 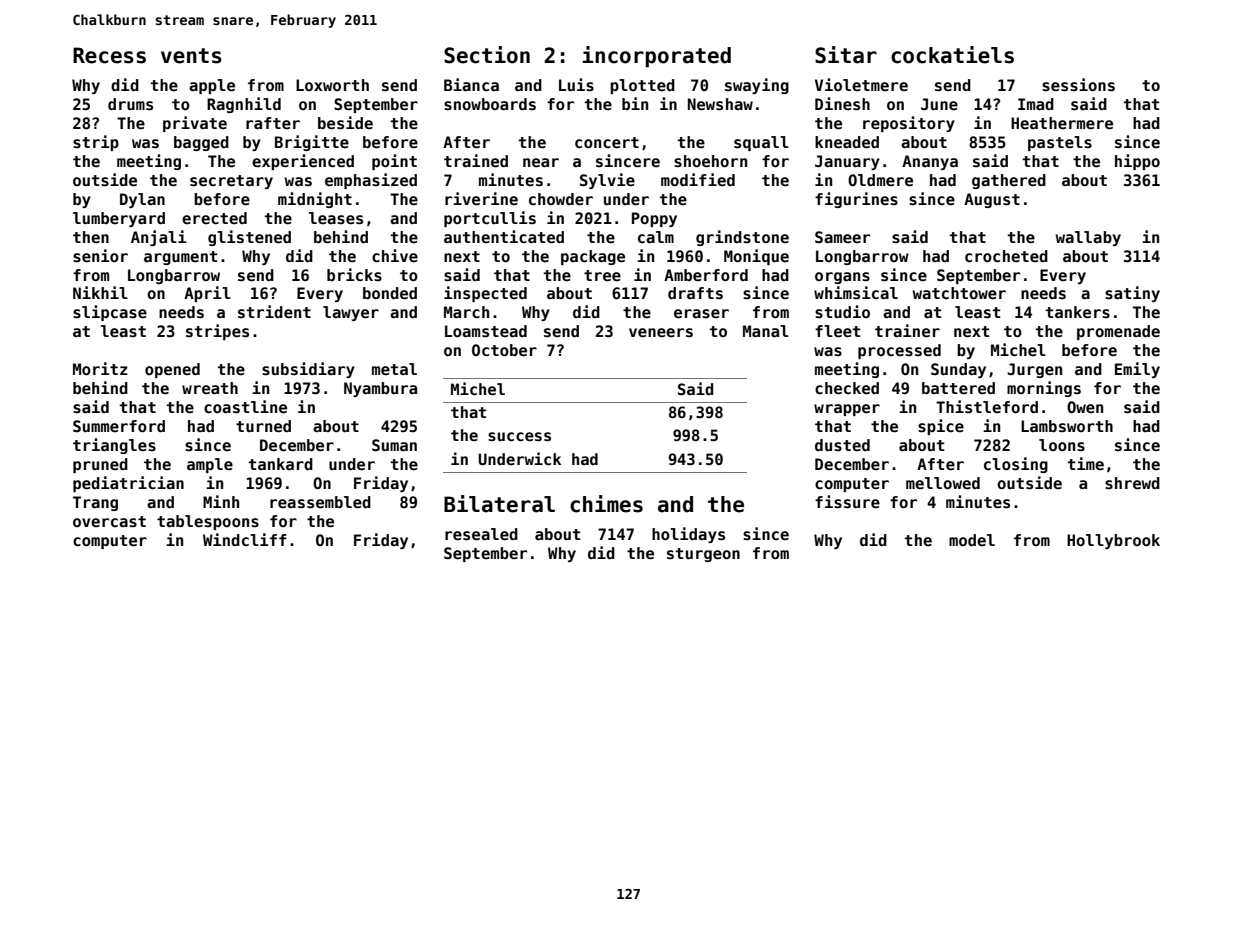 What do you see at coordinates (688, 535) in the page?
I see `holidays` at bounding box center [688, 535].
